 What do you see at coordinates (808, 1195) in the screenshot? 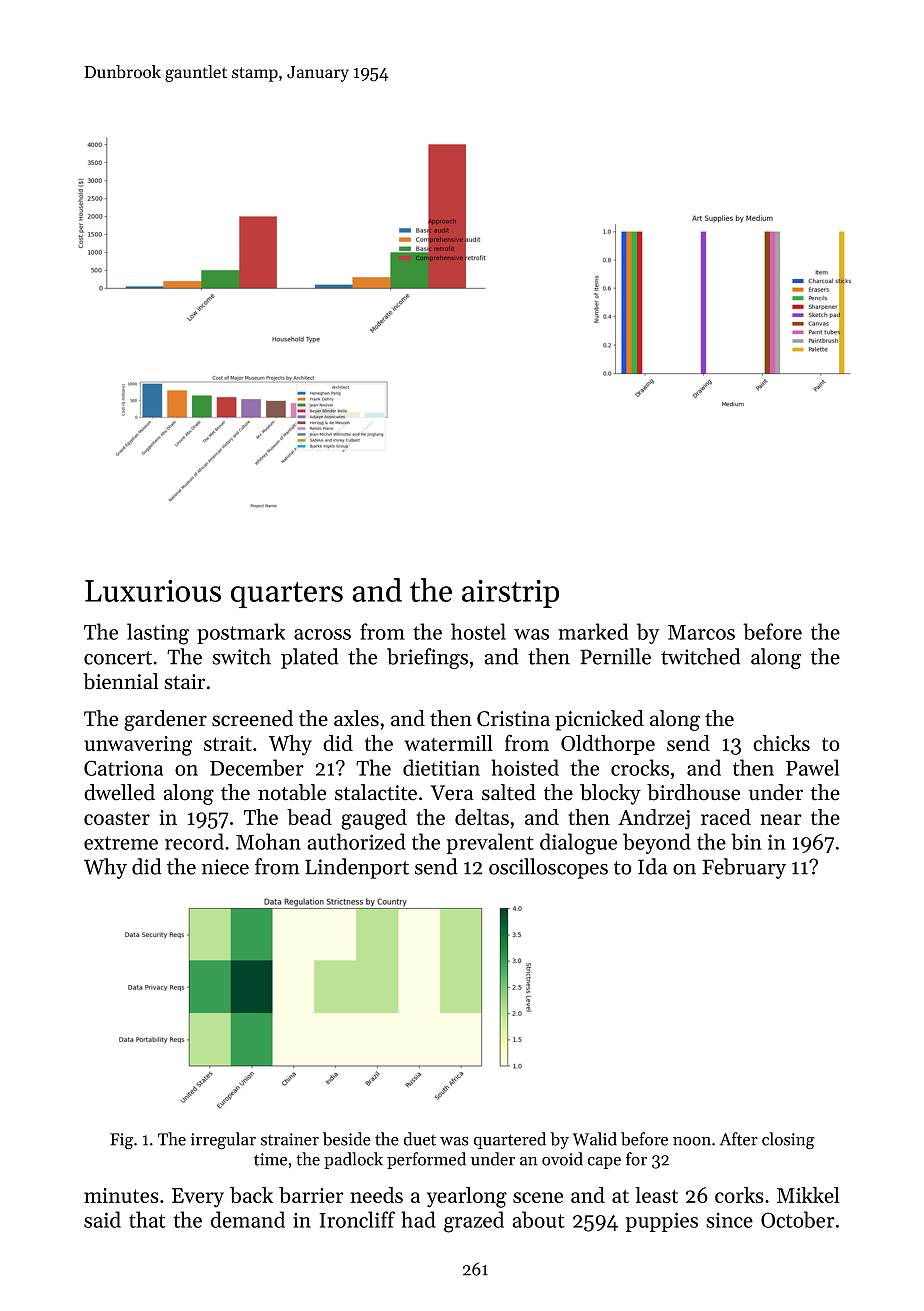
I see `Mikkel` at bounding box center [808, 1195].
